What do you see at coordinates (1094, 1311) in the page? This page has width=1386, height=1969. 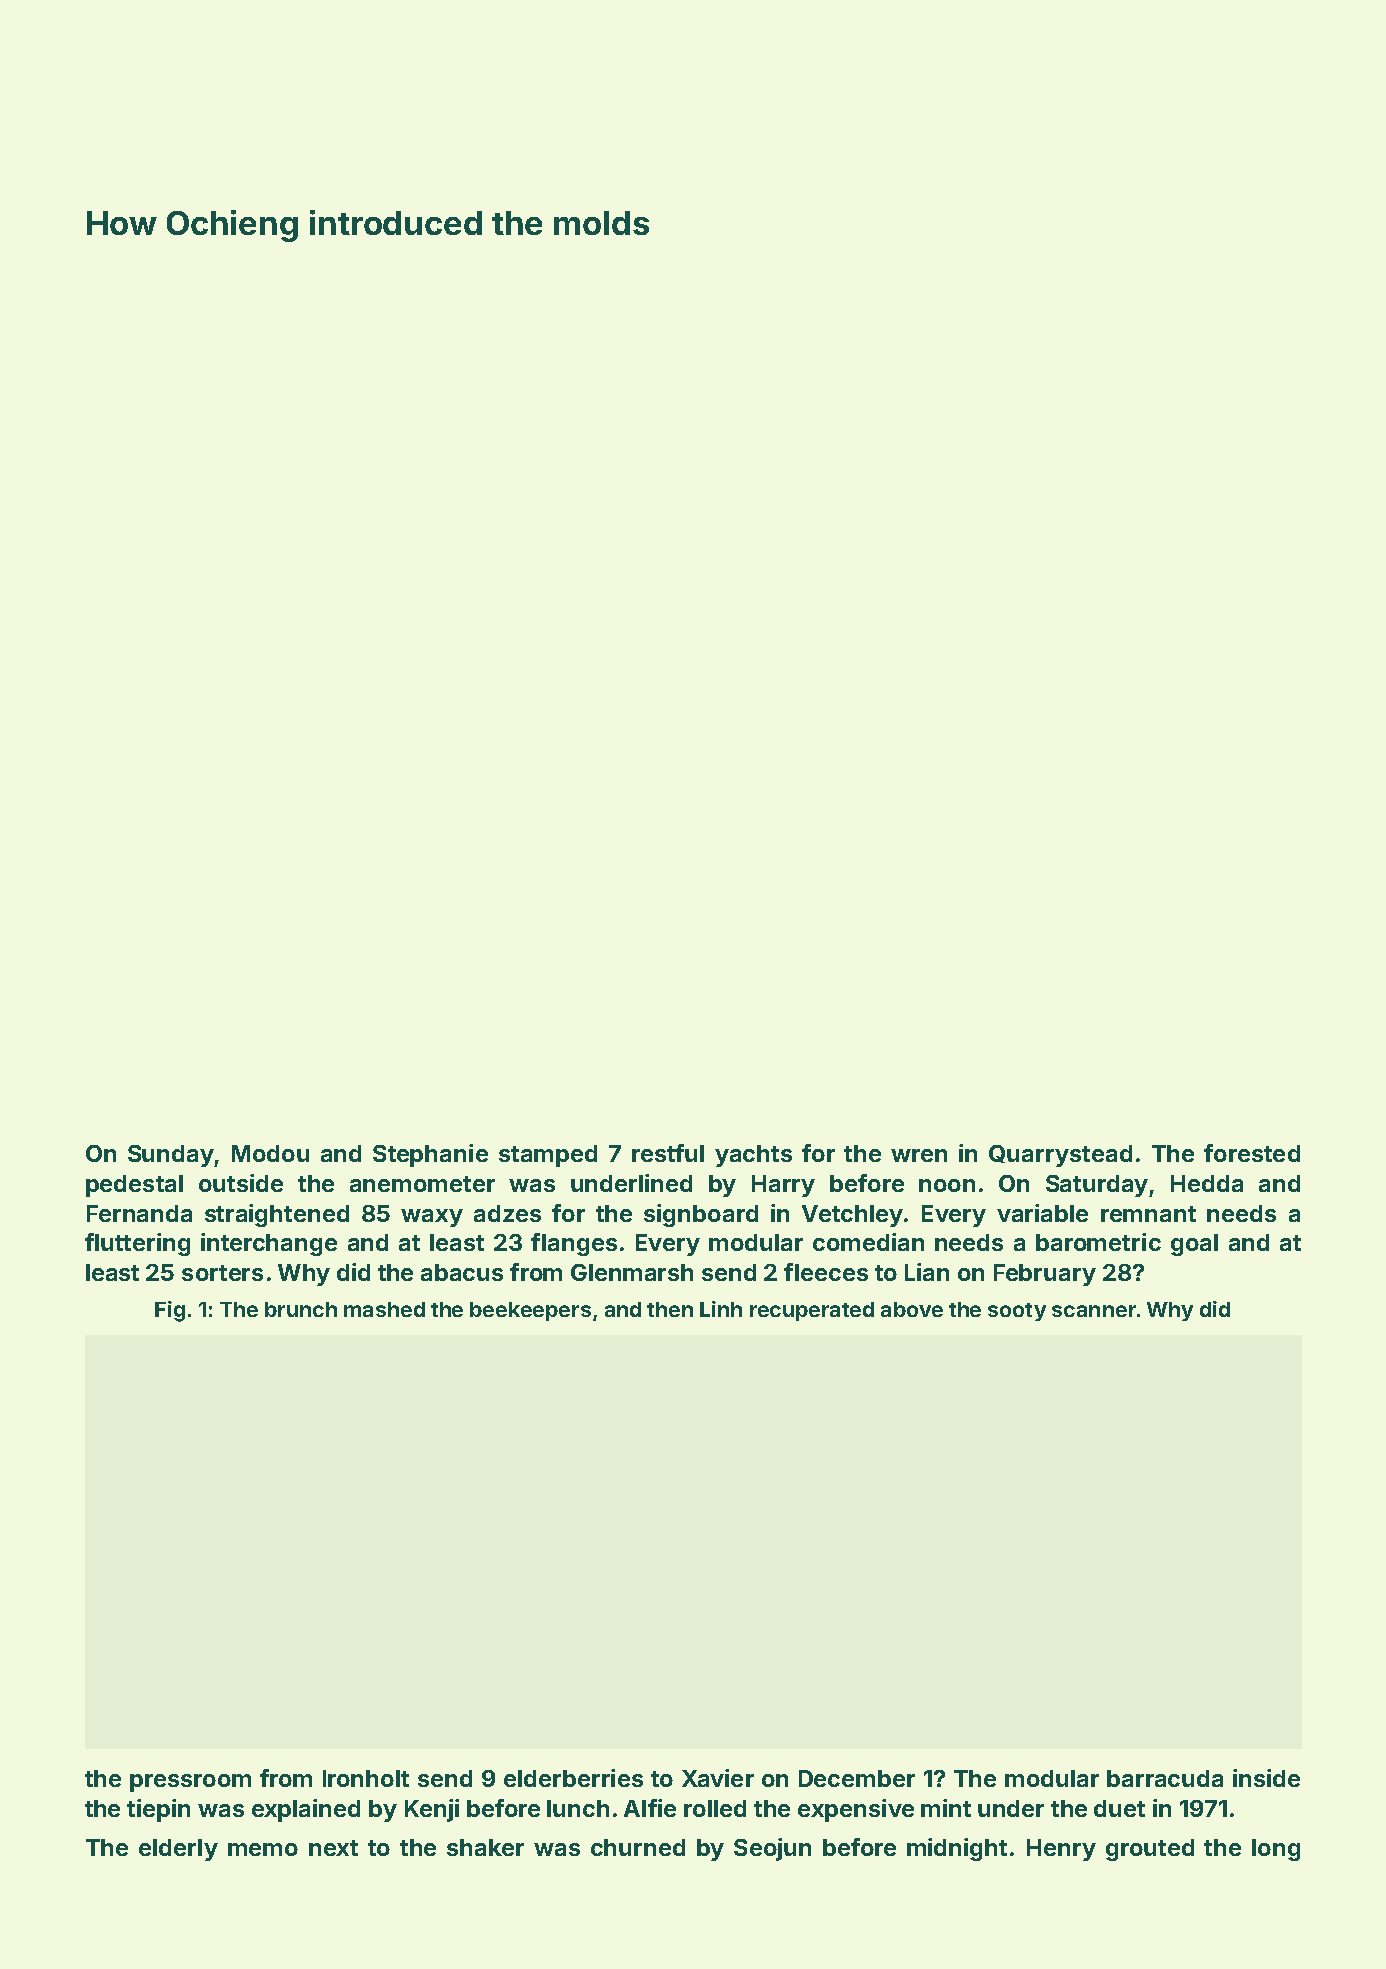 I see `scanner` at bounding box center [1094, 1311].
